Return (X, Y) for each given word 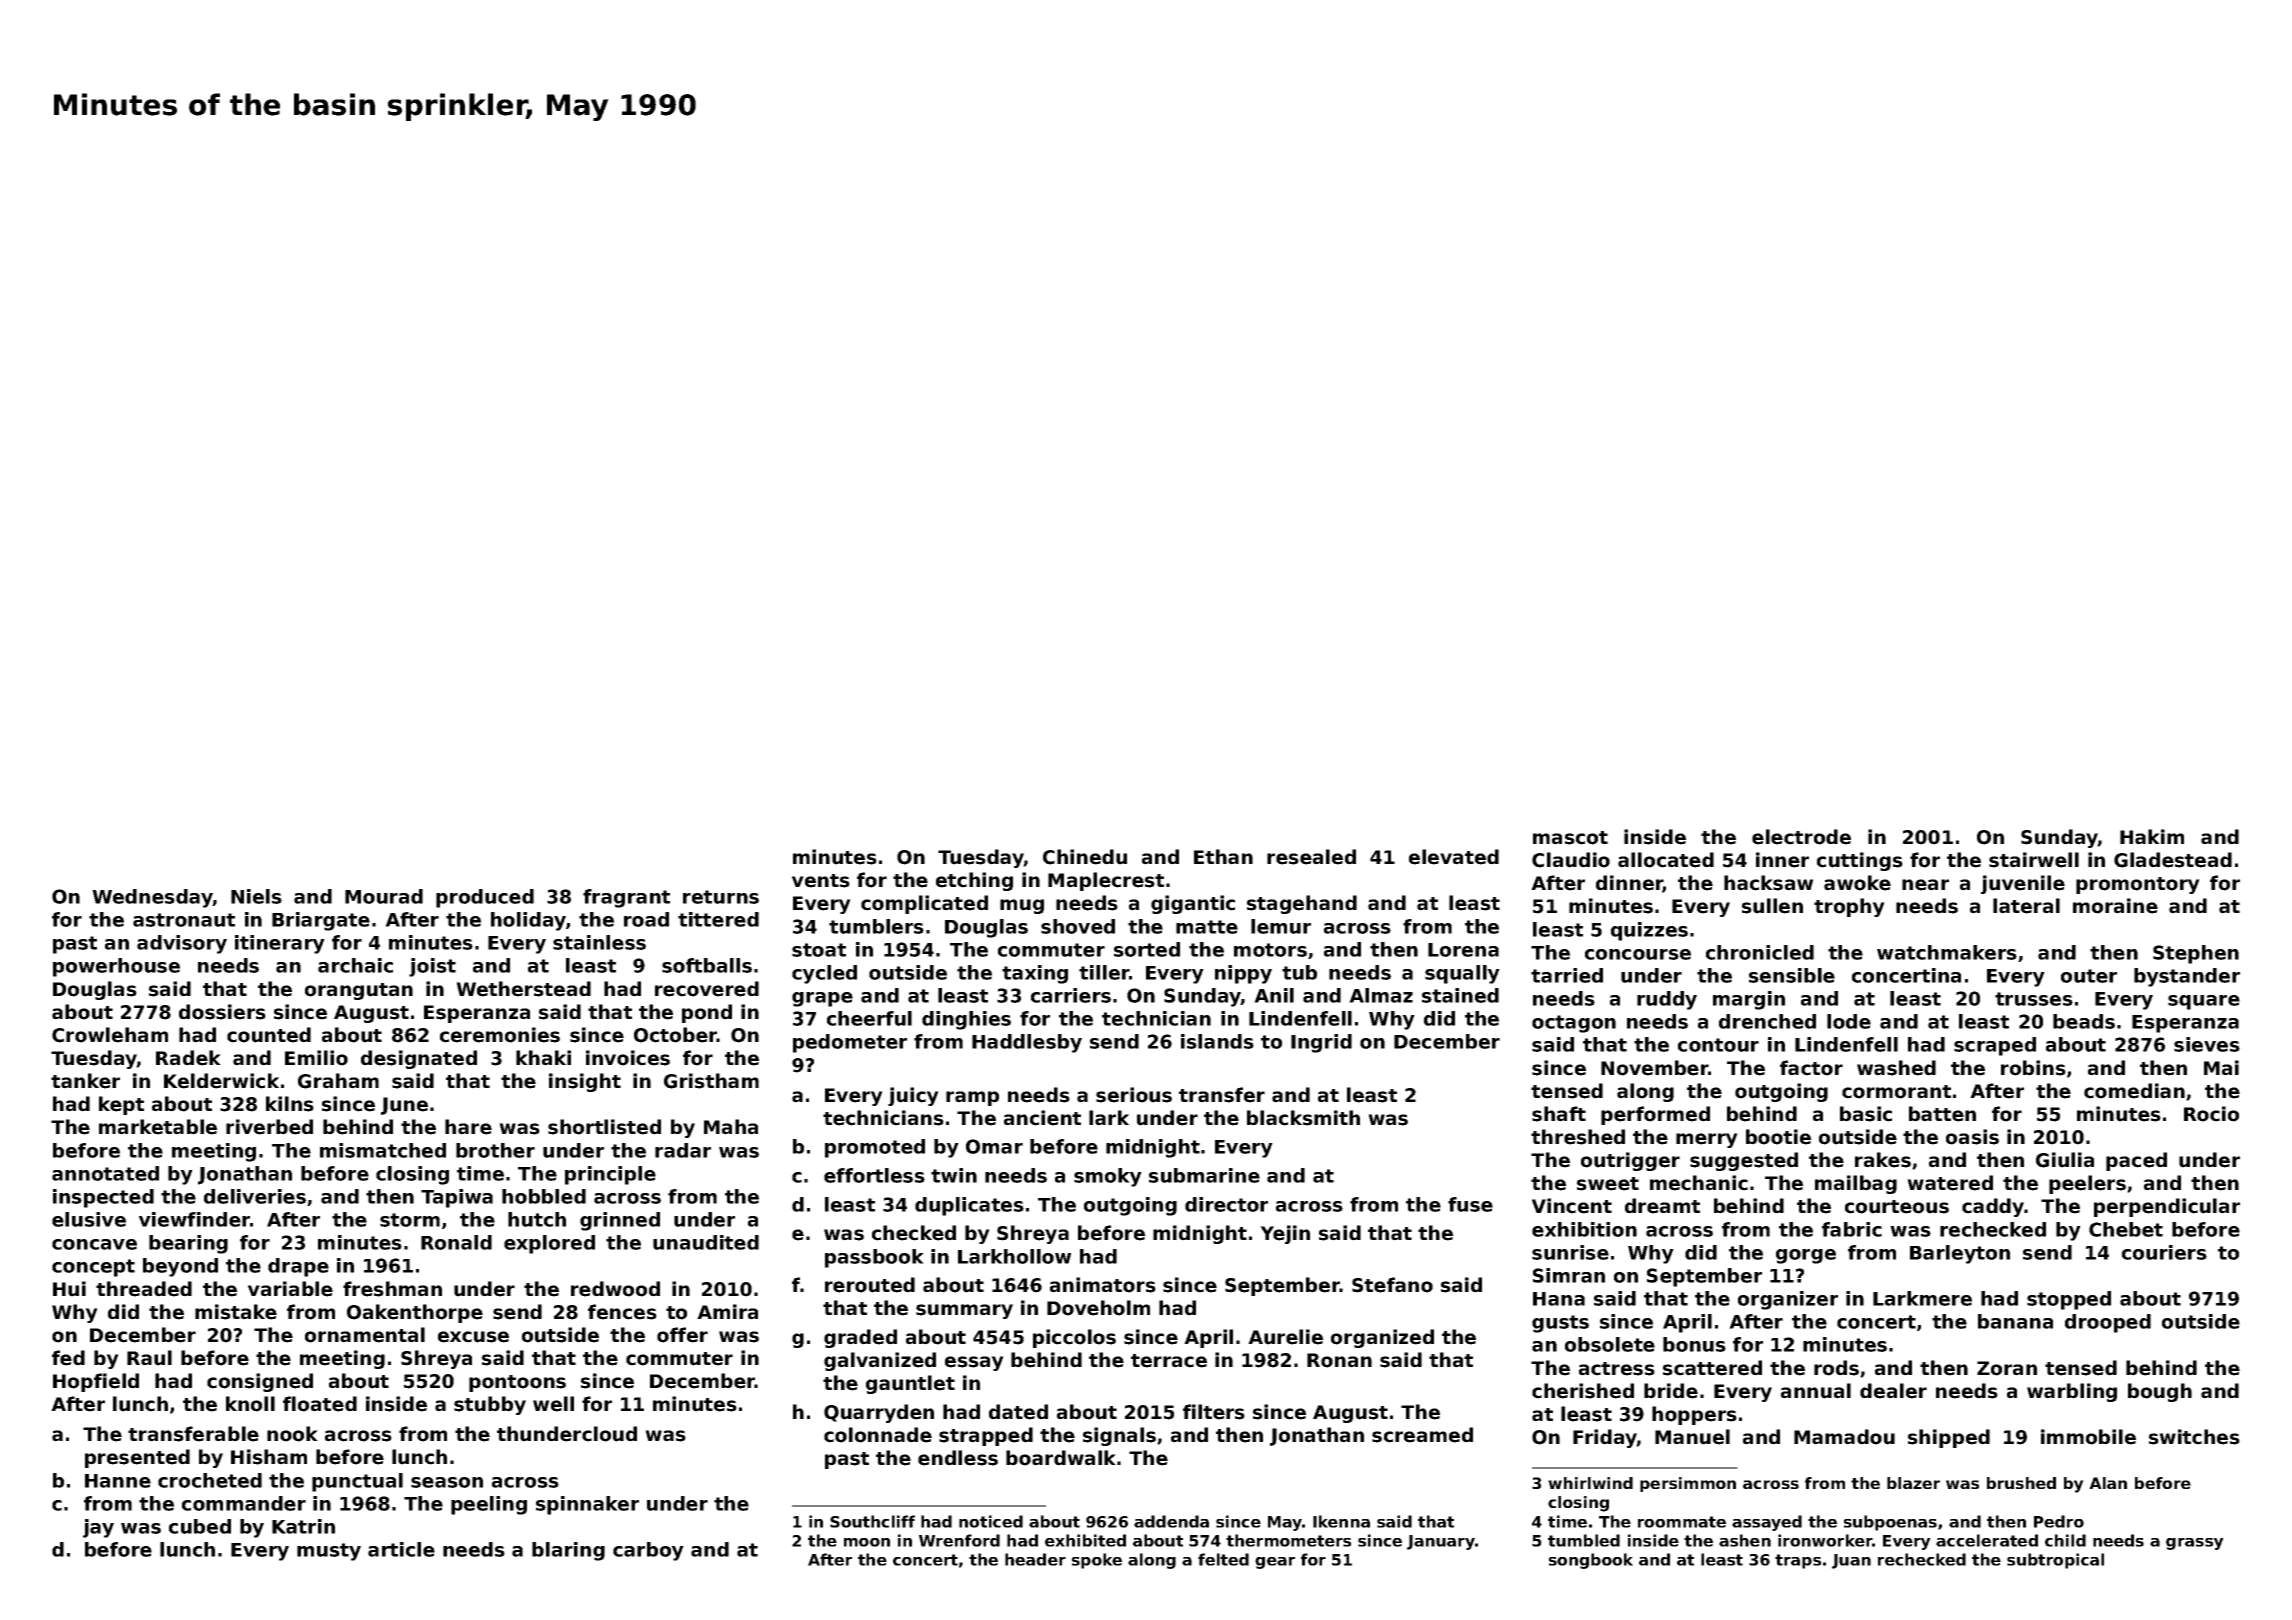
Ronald (456, 1242)
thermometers (1288, 1540)
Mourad (384, 896)
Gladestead (2173, 860)
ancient (1042, 1118)
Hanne (118, 1481)
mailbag (1856, 1184)
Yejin (1285, 1234)
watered (1950, 1183)
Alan (2108, 1483)
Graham (338, 1081)
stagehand (1302, 904)
